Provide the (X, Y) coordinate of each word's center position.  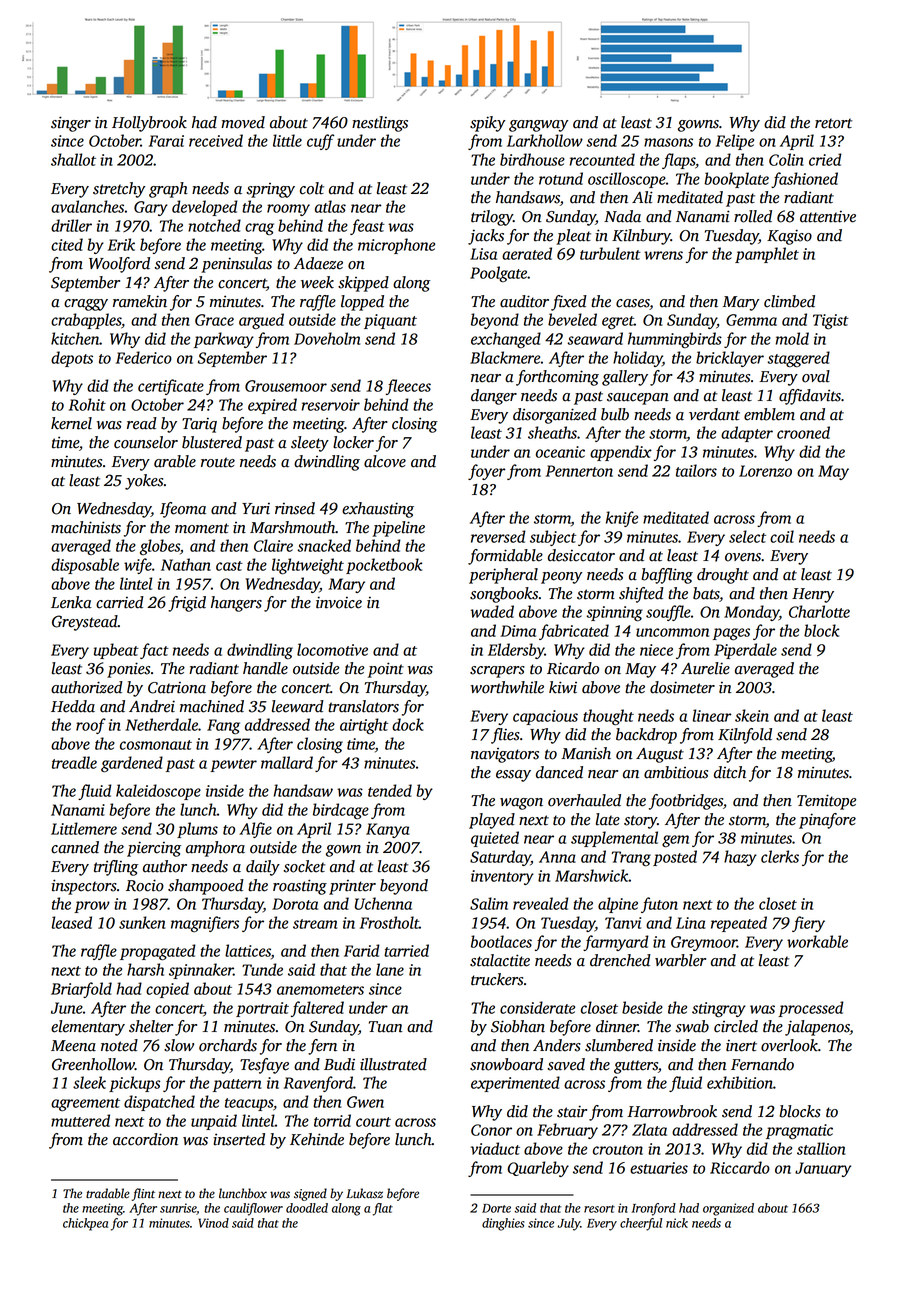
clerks (780, 856)
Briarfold (81, 990)
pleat (573, 237)
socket (304, 866)
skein (752, 715)
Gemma (751, 320)
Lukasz (364, 1193)
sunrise (178, 1209)
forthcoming (557, 378)
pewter (233, 765)
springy (270, 190)
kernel (71, 423)
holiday (637, 359)
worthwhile (507, 687)
